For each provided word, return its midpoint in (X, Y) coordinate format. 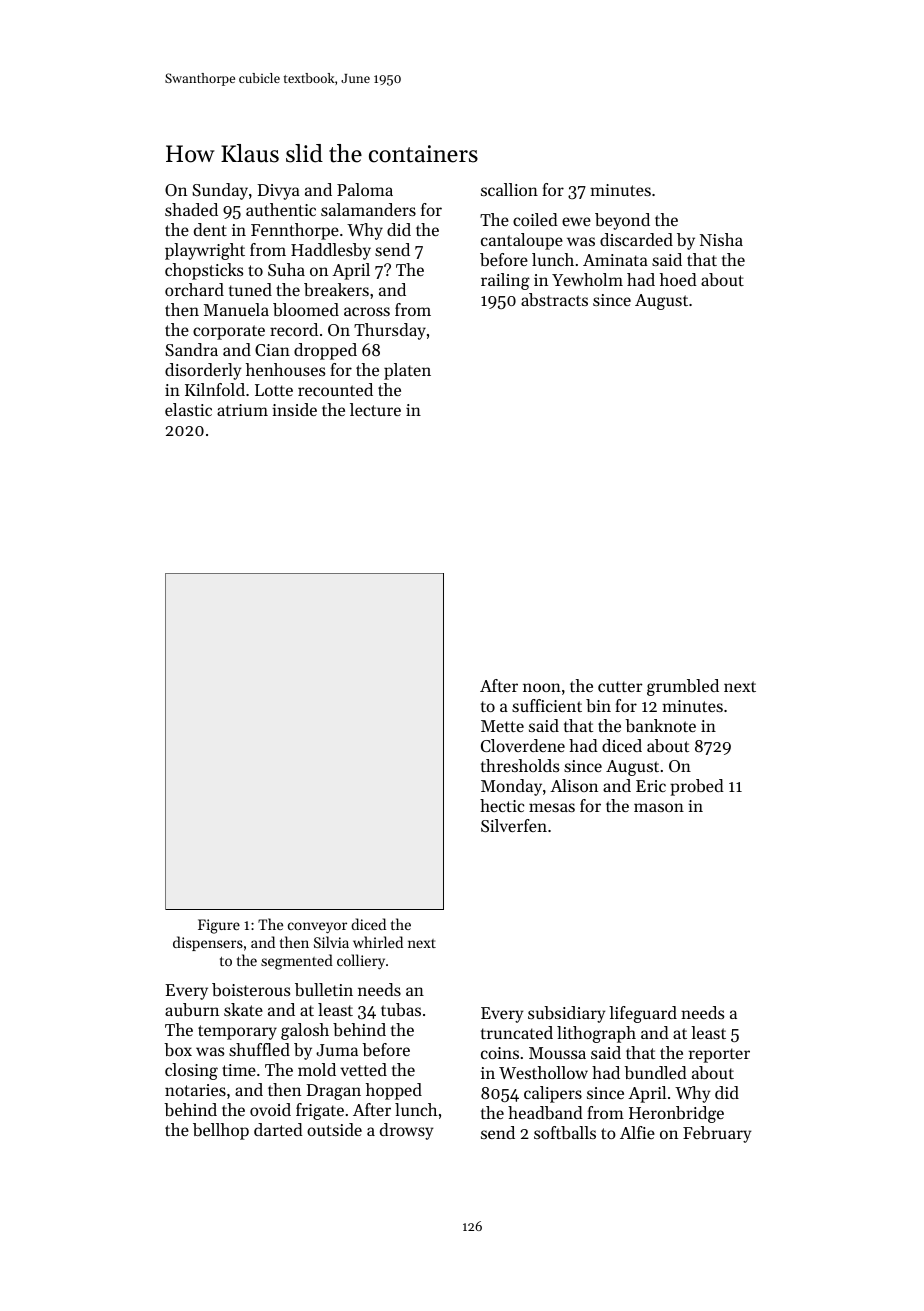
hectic (502, 805)
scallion (509, 189)
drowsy (406, 1131)
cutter (620, 686)
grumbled (683, 687)
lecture (375, 409)
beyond (622, 221)
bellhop (221, 1131)
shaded (191, 209)
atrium (242, 410)
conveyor (317, 927)
